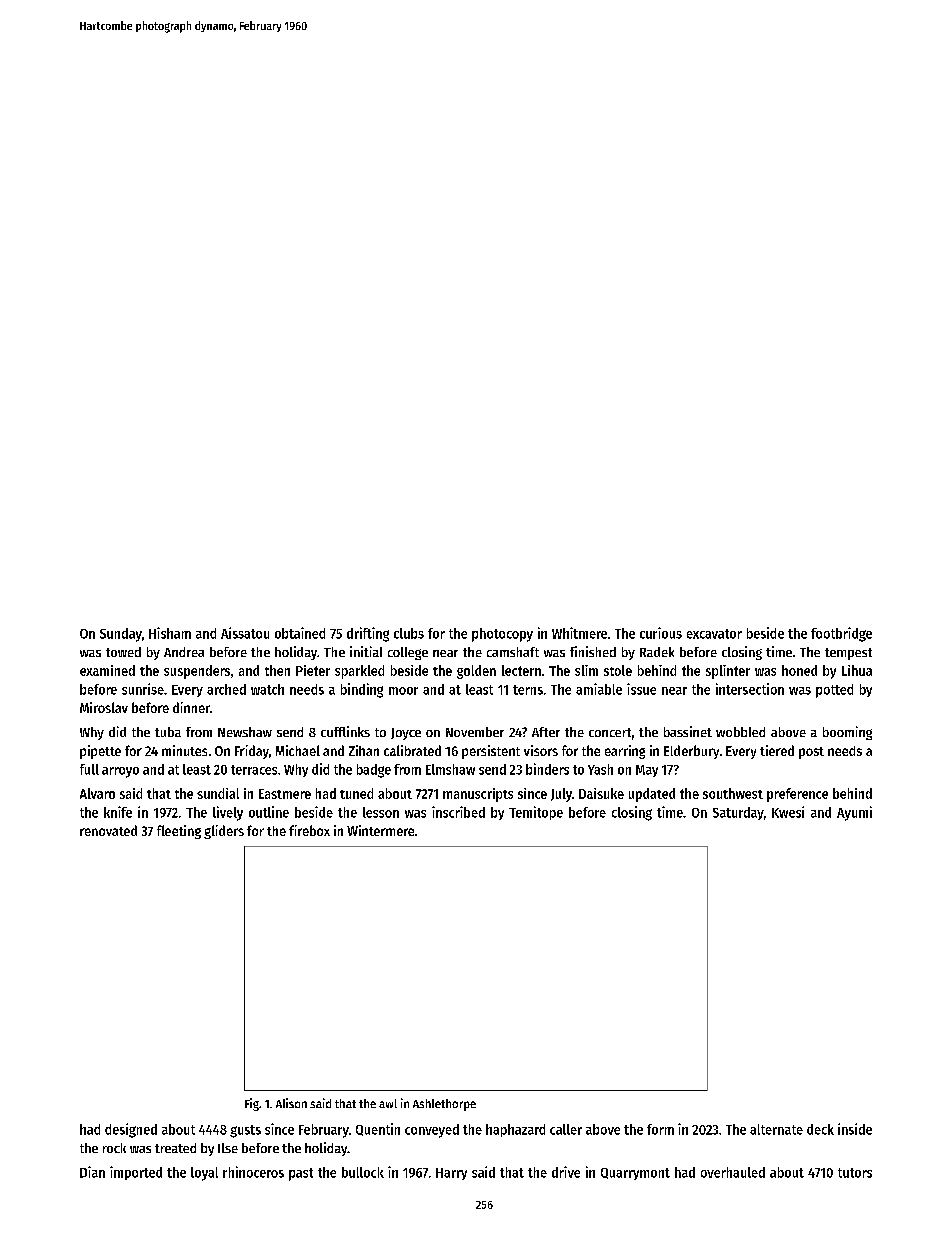 Image resolution: width=952 pixels, height=1233 pixels. I want to click on renovated, so click(108, 830).
